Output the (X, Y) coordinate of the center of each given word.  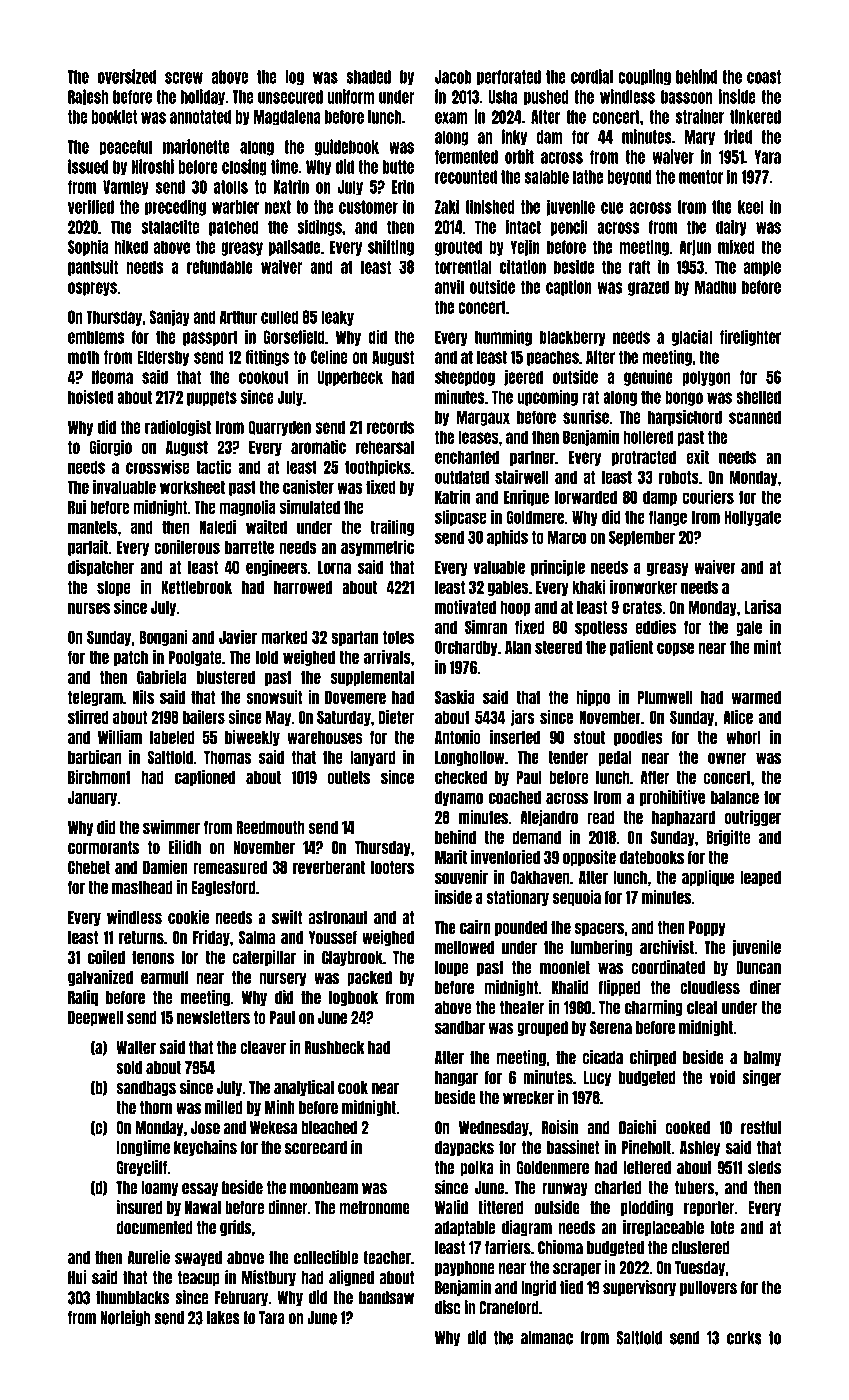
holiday (203, 97)
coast (764, 77)
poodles (638, 738)
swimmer (171, 827)
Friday (211, 938)
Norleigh (125, 1318)
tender (568, 757)
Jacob (453, 77)
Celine (329, 356)
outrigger (753, 818)
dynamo (459, 798)
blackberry (573, 338)
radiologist (178, 427)
